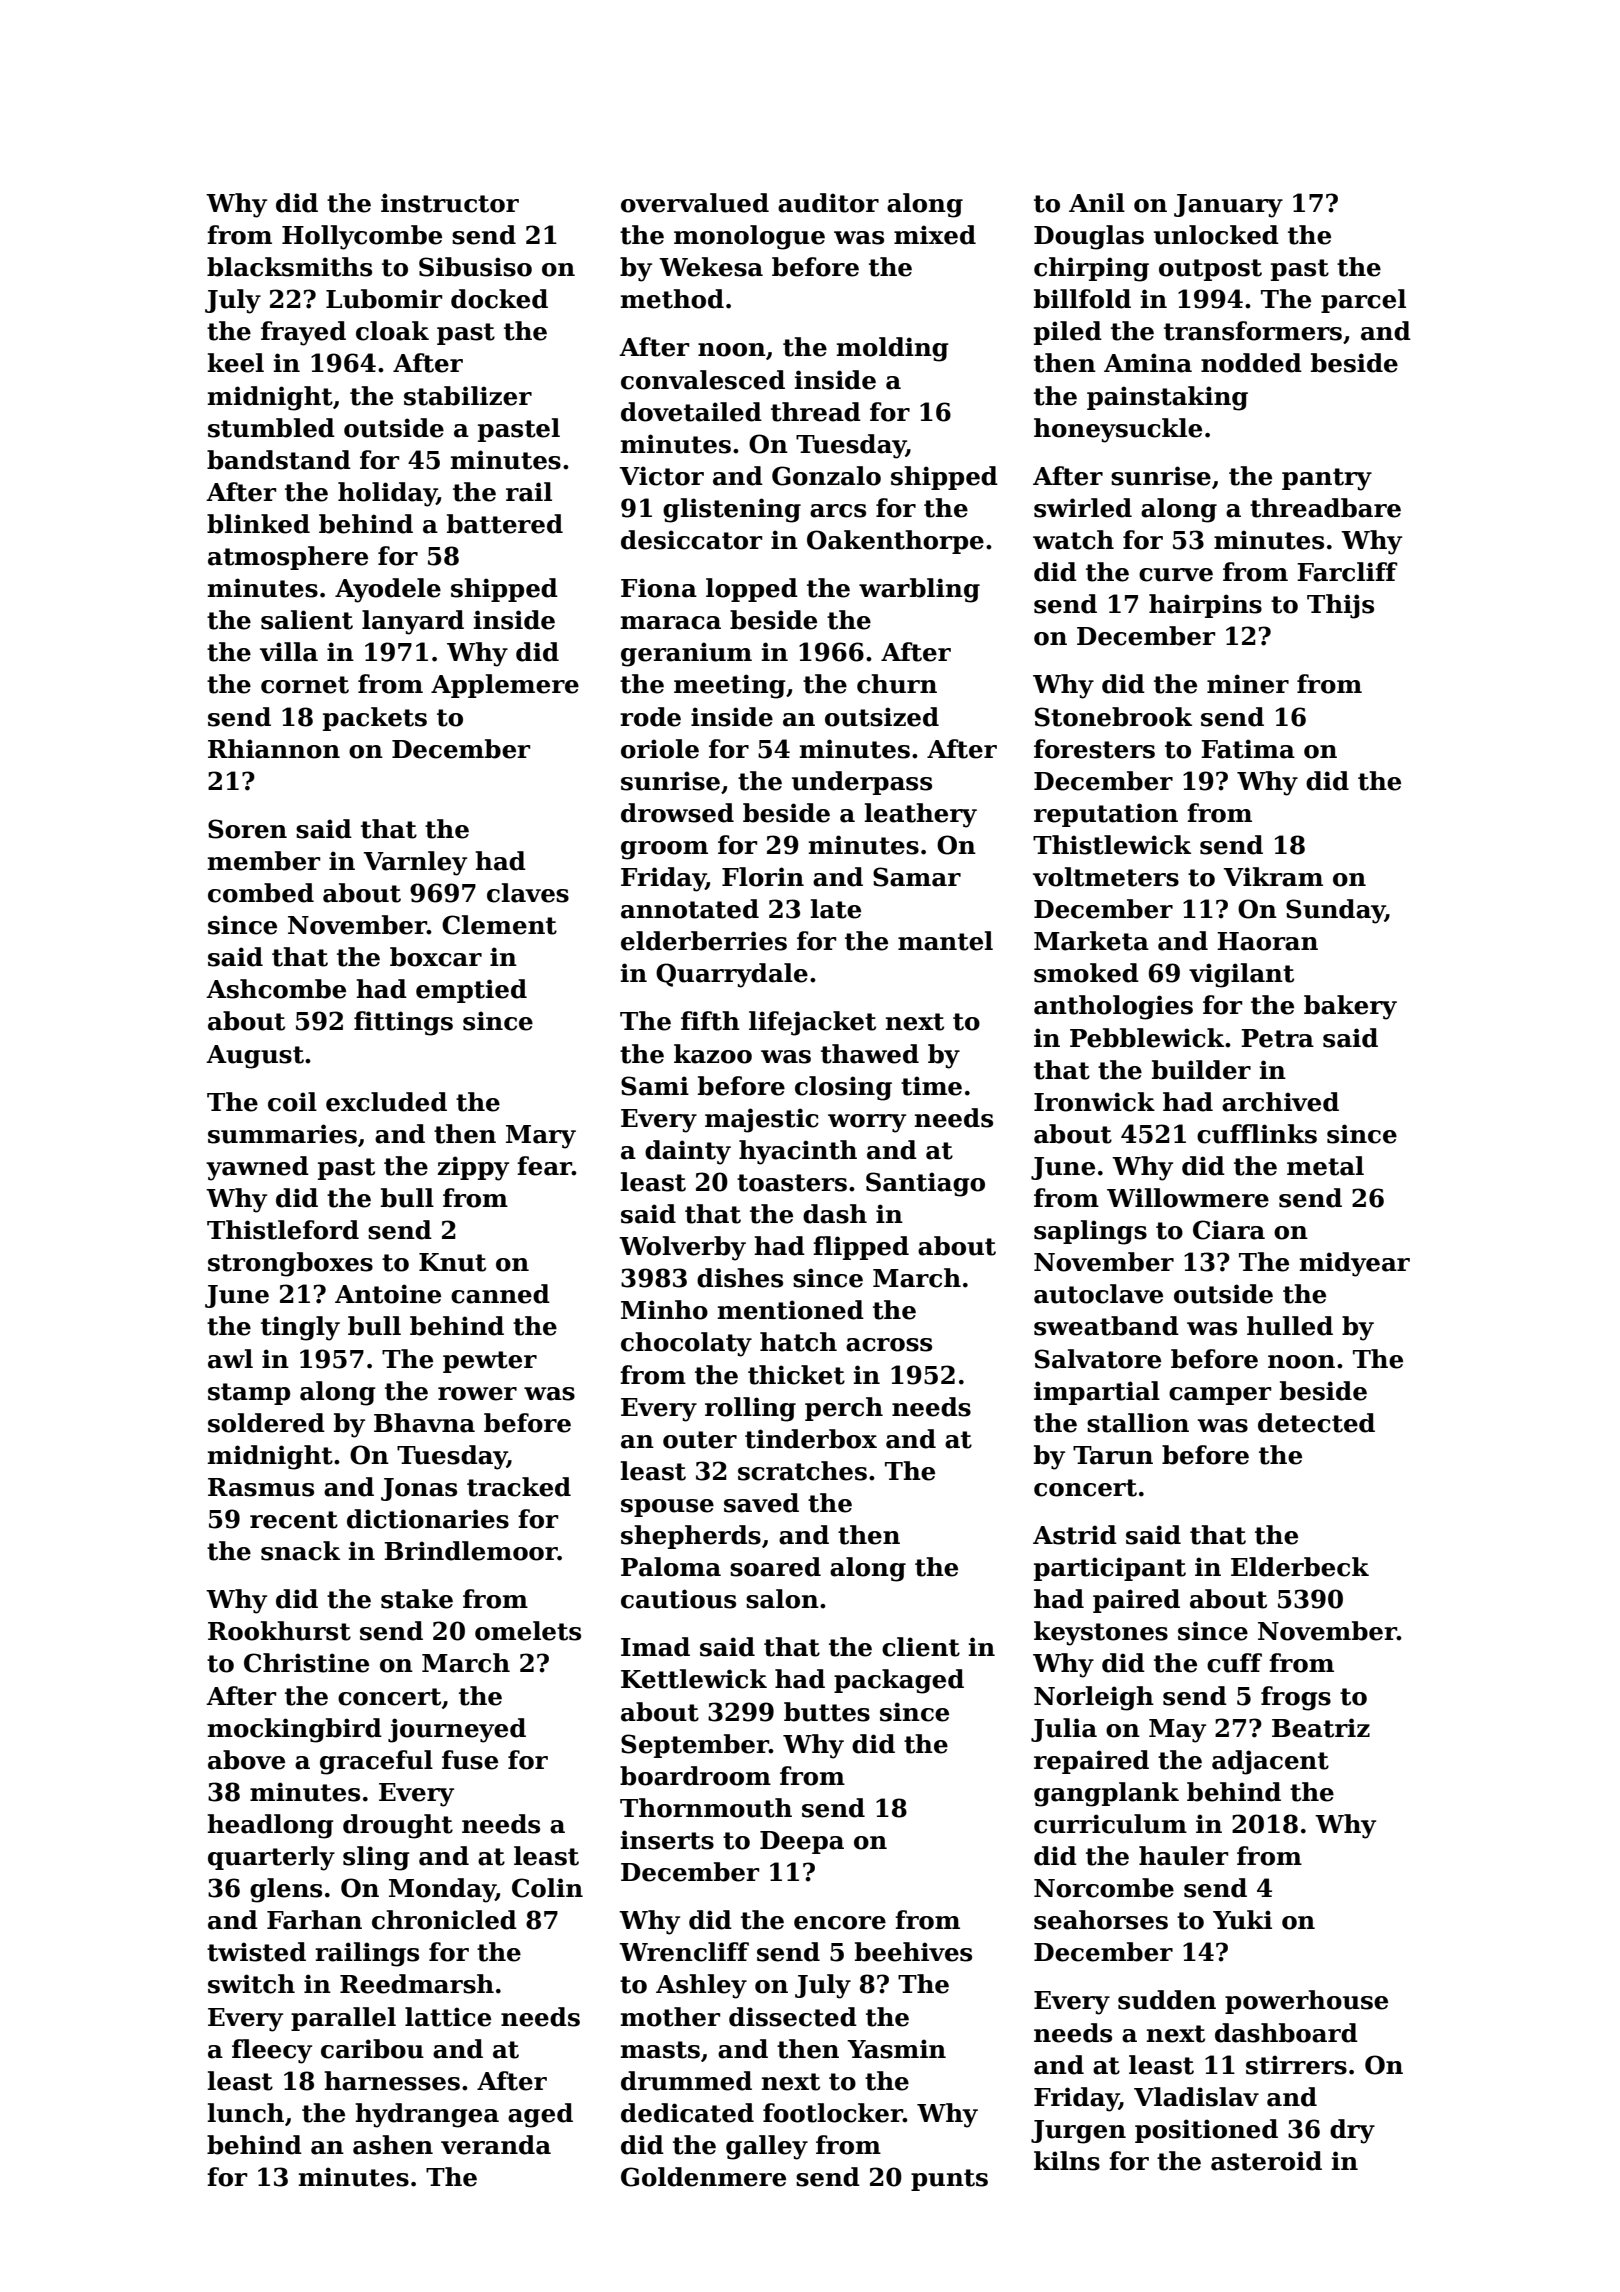 The height and width of the page is (2292, 1620). I want to click on January, so click(1228, 206).
